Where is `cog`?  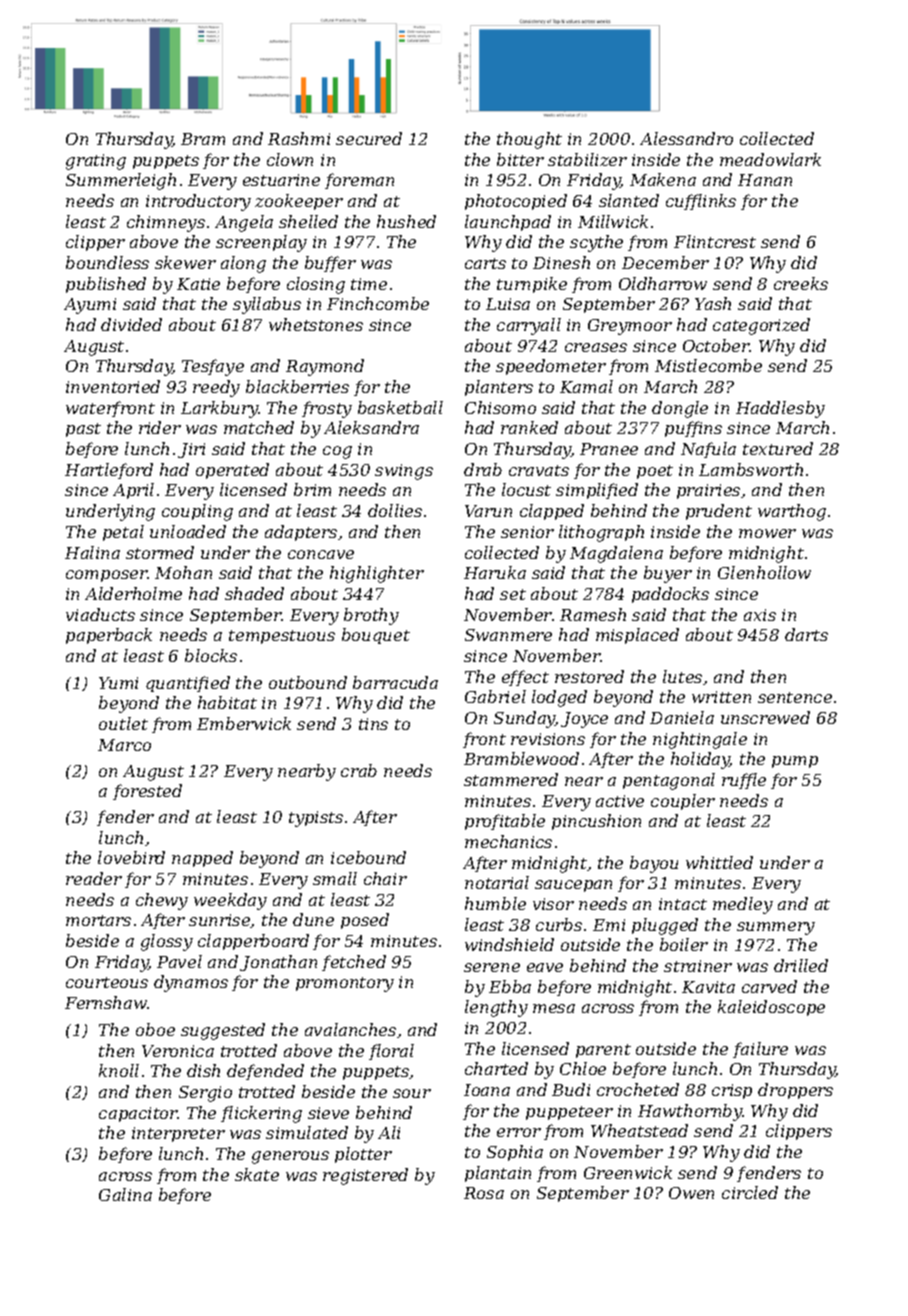 cog is located at coordinates (337, 452).
